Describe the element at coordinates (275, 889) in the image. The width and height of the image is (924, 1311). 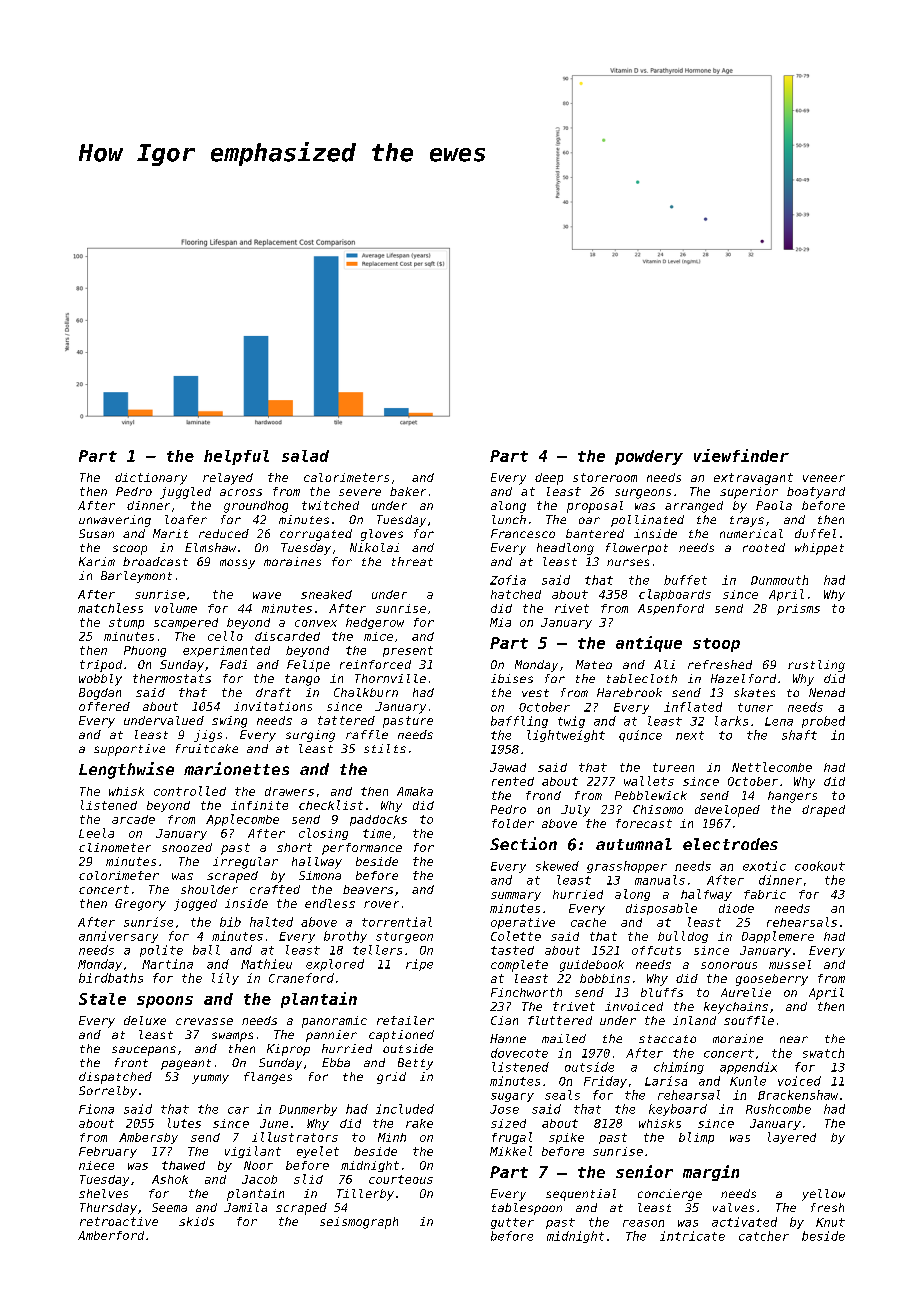
I see `crafted` at that location.
